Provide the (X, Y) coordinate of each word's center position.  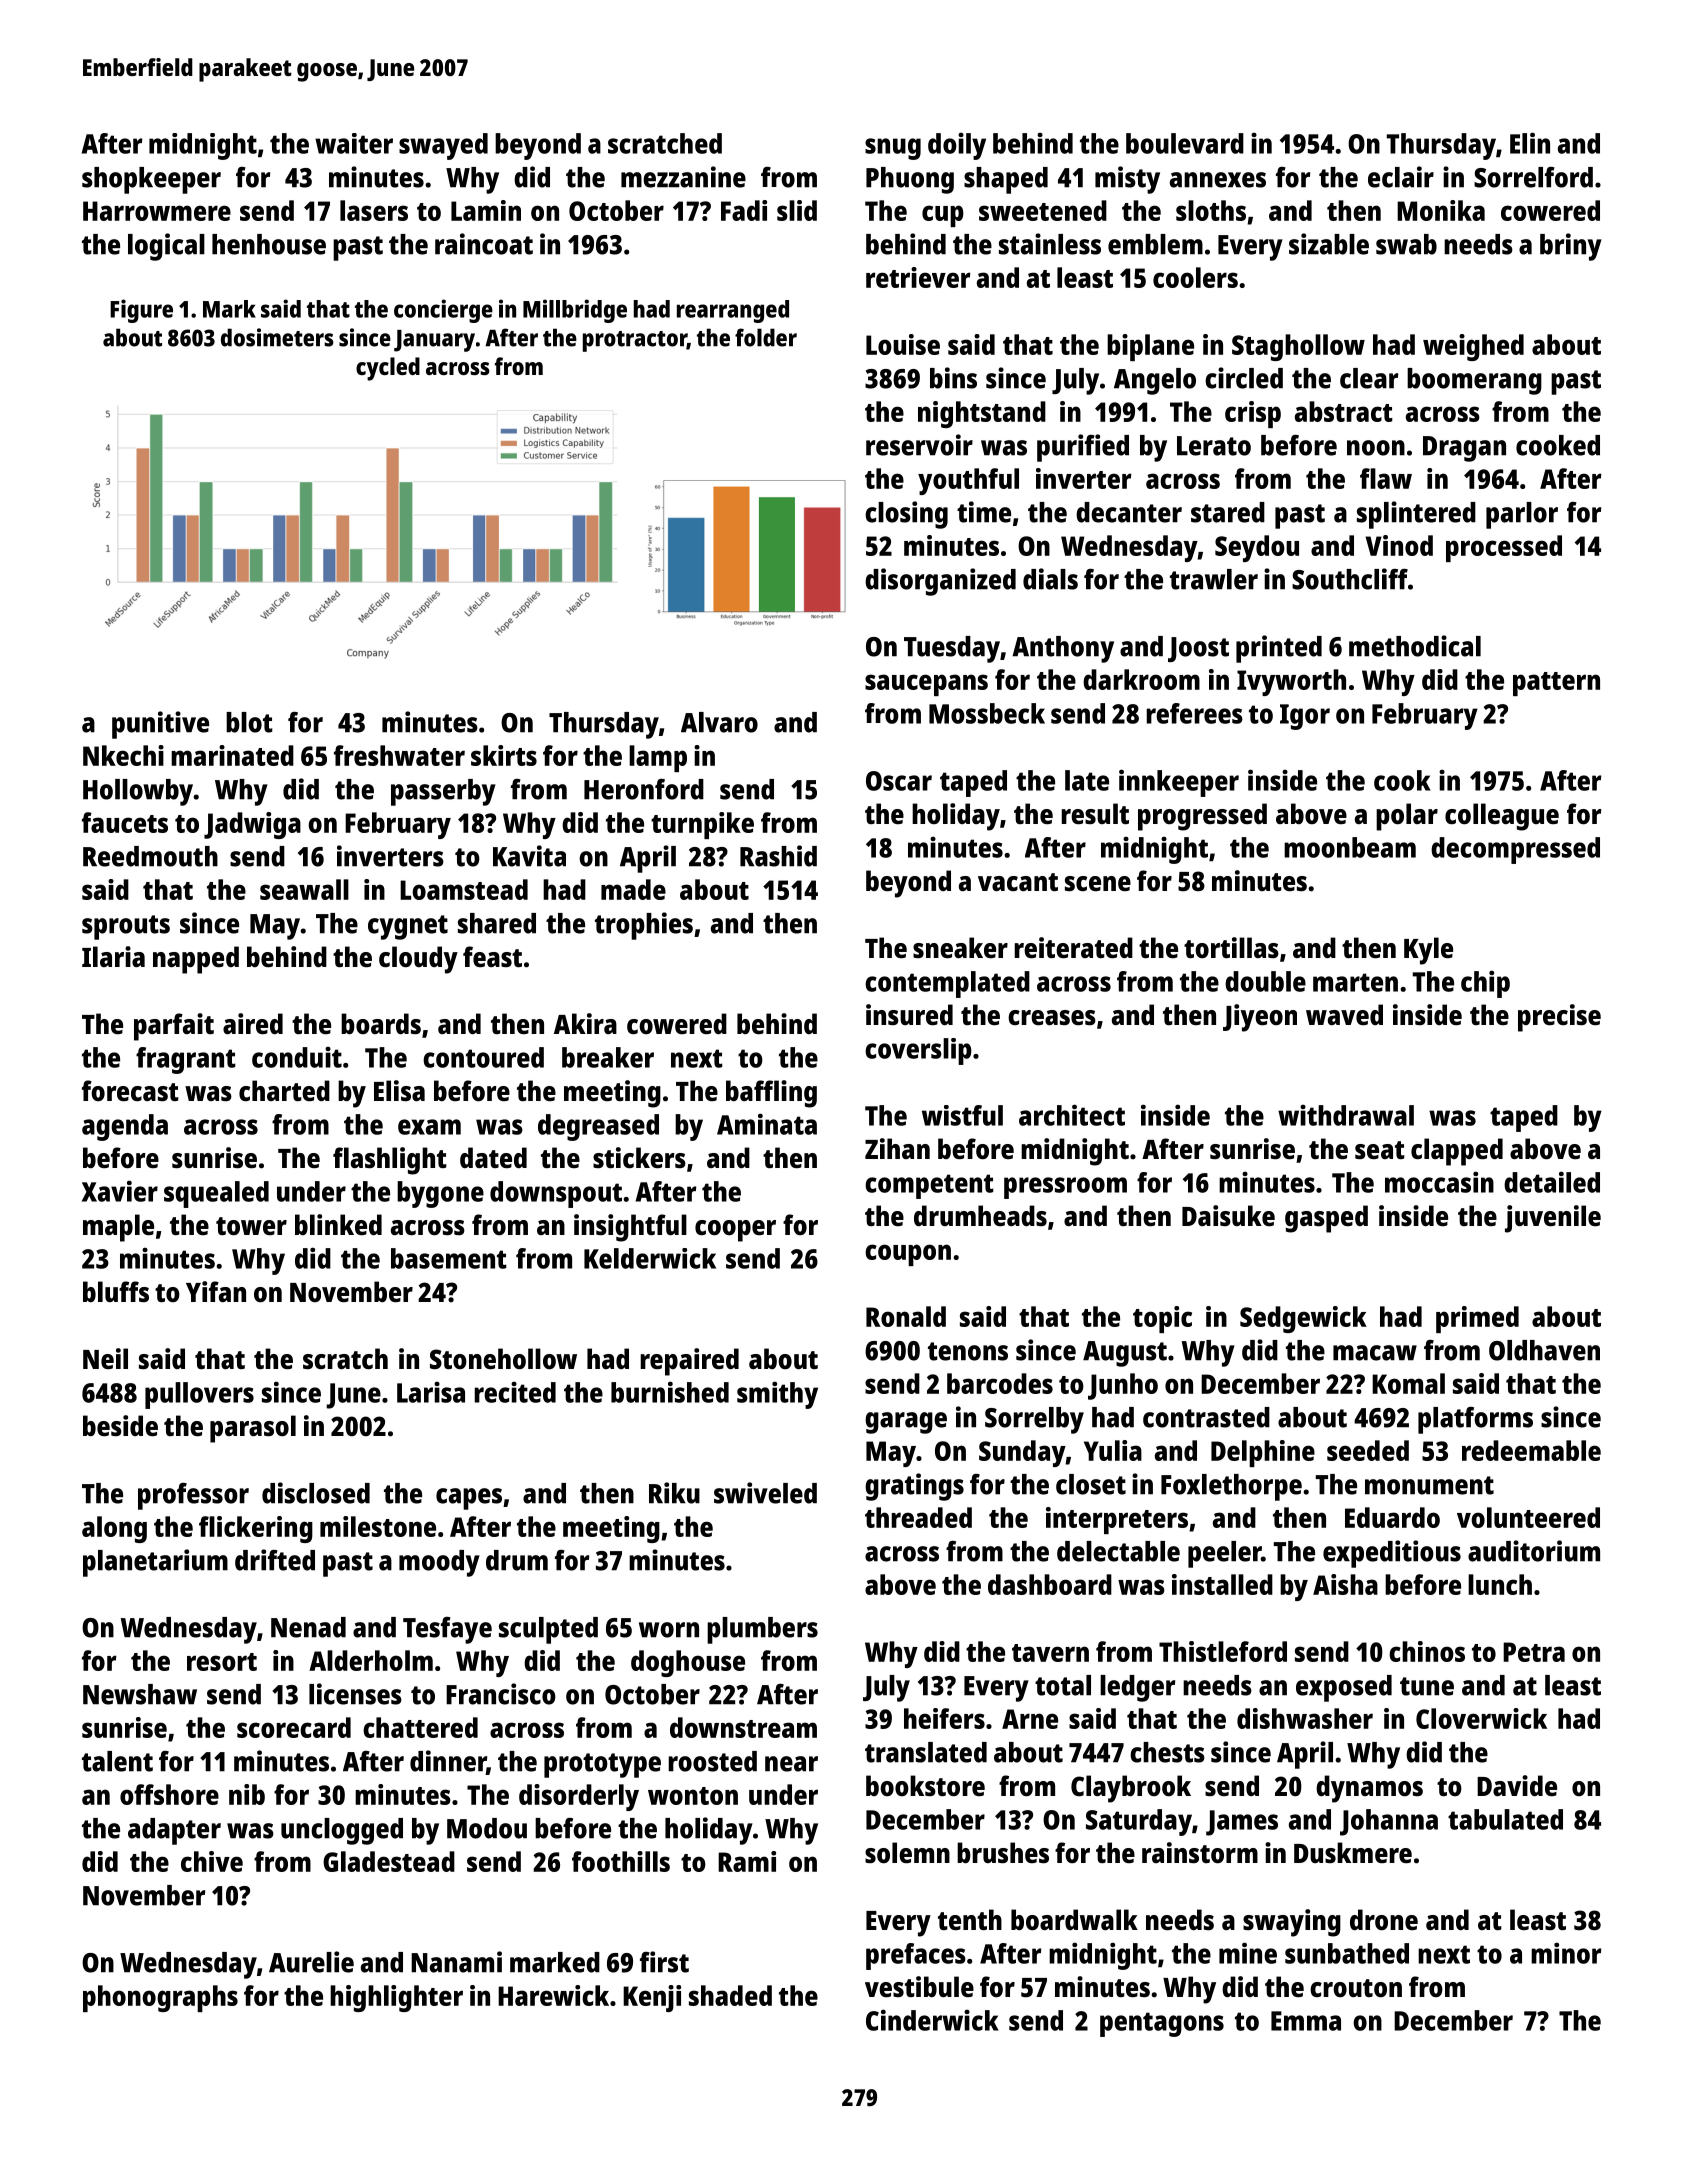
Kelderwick (650, 1258)
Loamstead (464, 889)
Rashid (778, 856)
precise (1559, 1018)
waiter (354, 143)
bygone (440, 1194)
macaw (1375, 1353)
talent (117, 1761)
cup (943, 216)
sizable (1329, 244)
